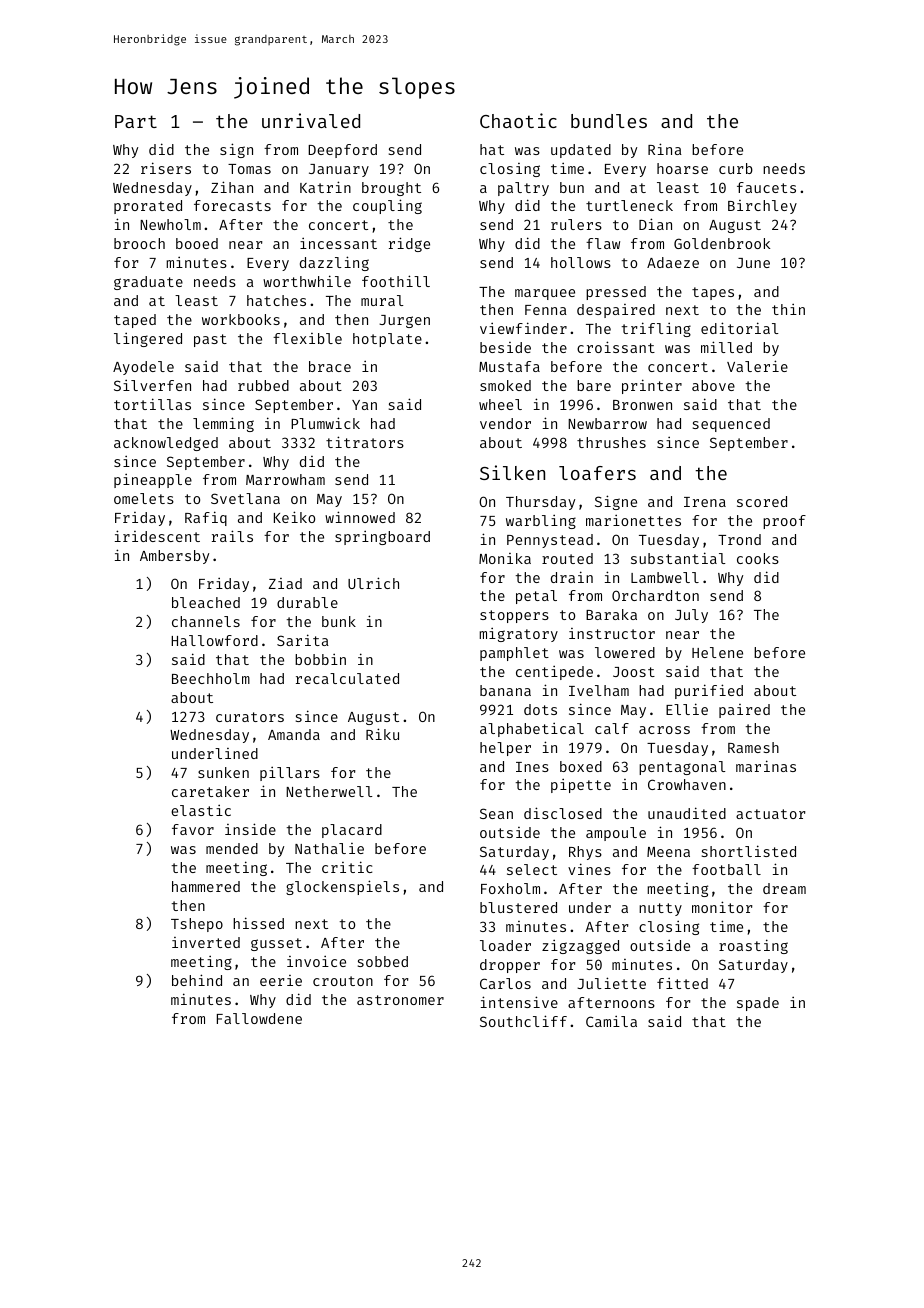 Image resolution: width=924 pixels, height=1308 pixels. What do you see at coordinates (382, 734) in the image?
I see `Riku` at bounding box center [382, 734].
